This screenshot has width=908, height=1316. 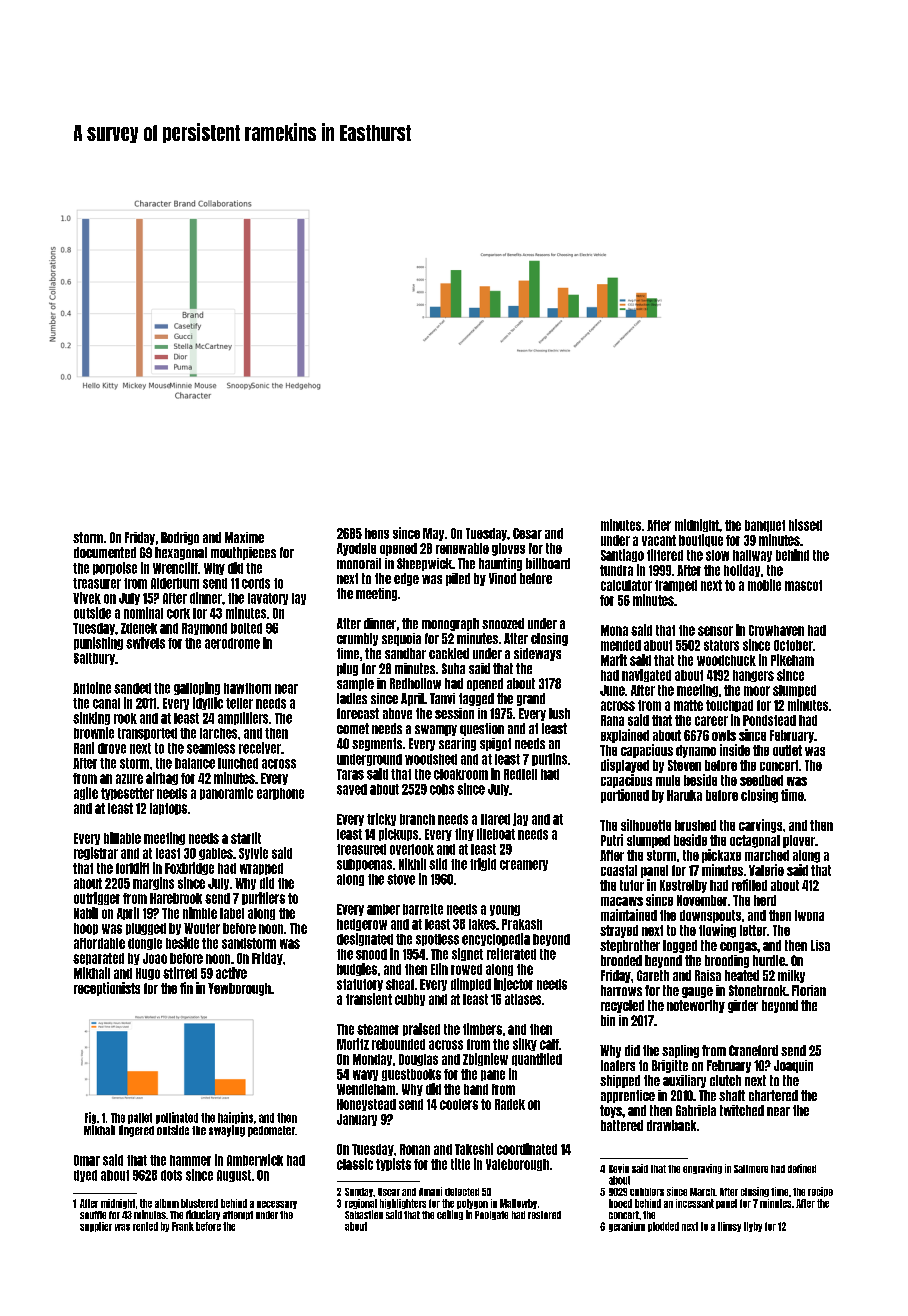 I want to click on noteworthy, so click(x=696, y=1006).
